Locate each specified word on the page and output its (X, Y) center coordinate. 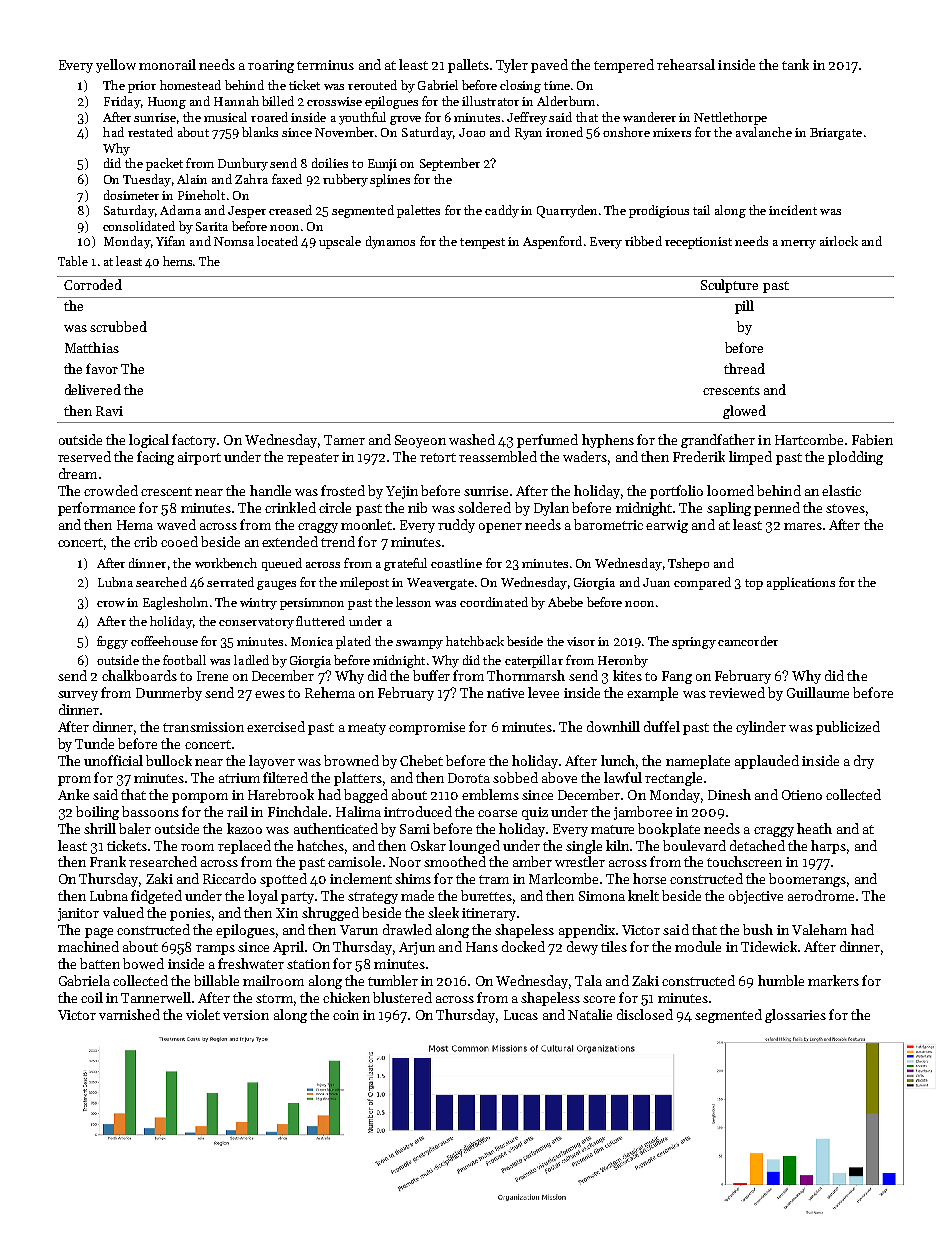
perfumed (547, 441)
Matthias (92, 347)
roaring (271, 66)
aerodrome (821, 895)
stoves (845, 508)
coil (92, 997)
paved (549, 66)
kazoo (244, 828)
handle (270, 490)
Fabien (872, 439)
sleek (443, 912)
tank (795, 64)
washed (472, 439)
